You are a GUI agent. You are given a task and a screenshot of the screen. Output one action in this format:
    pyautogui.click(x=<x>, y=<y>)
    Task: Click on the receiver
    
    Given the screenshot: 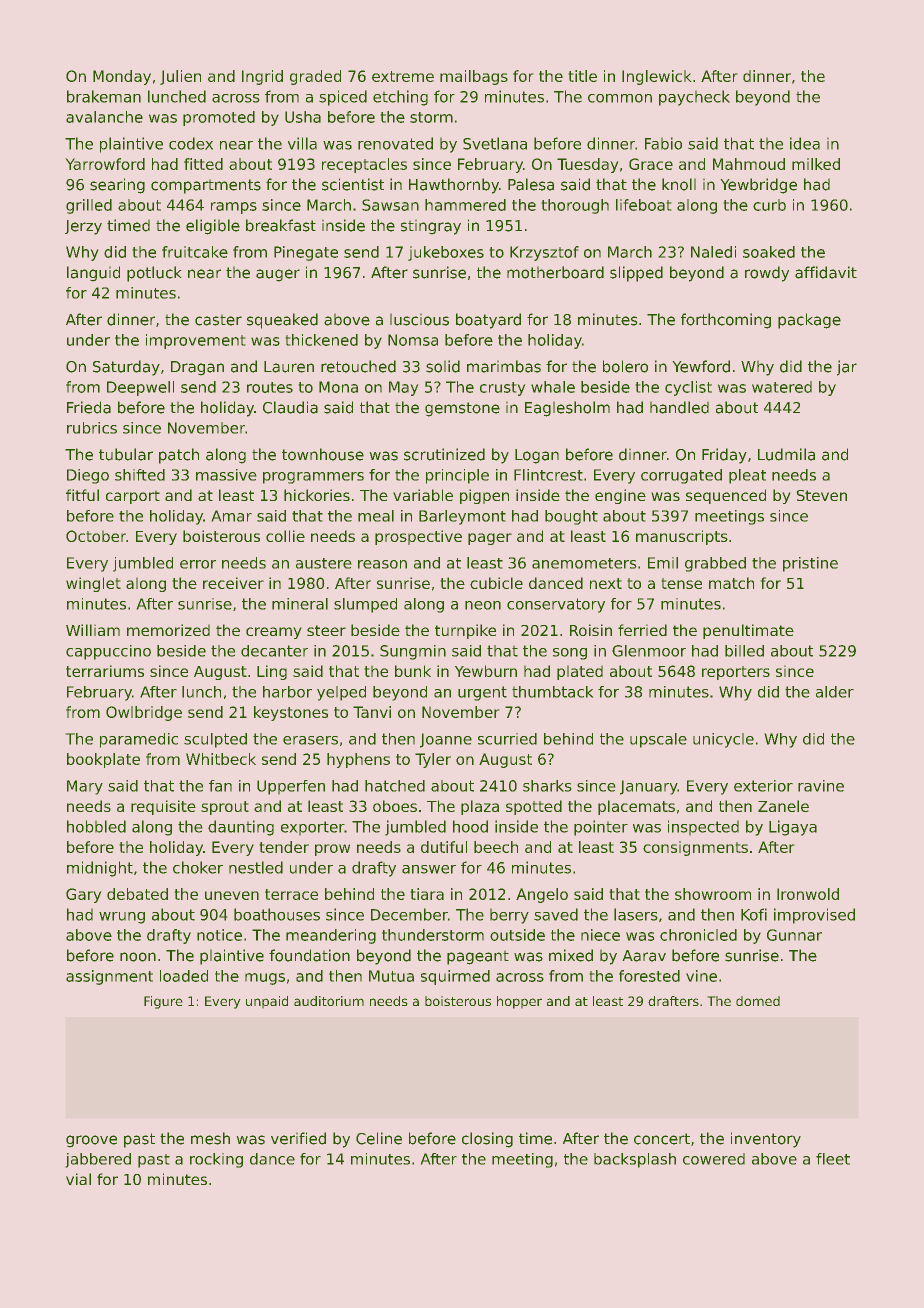 What is the action you would take?
    pyautogui.click(x=233, y=583)
